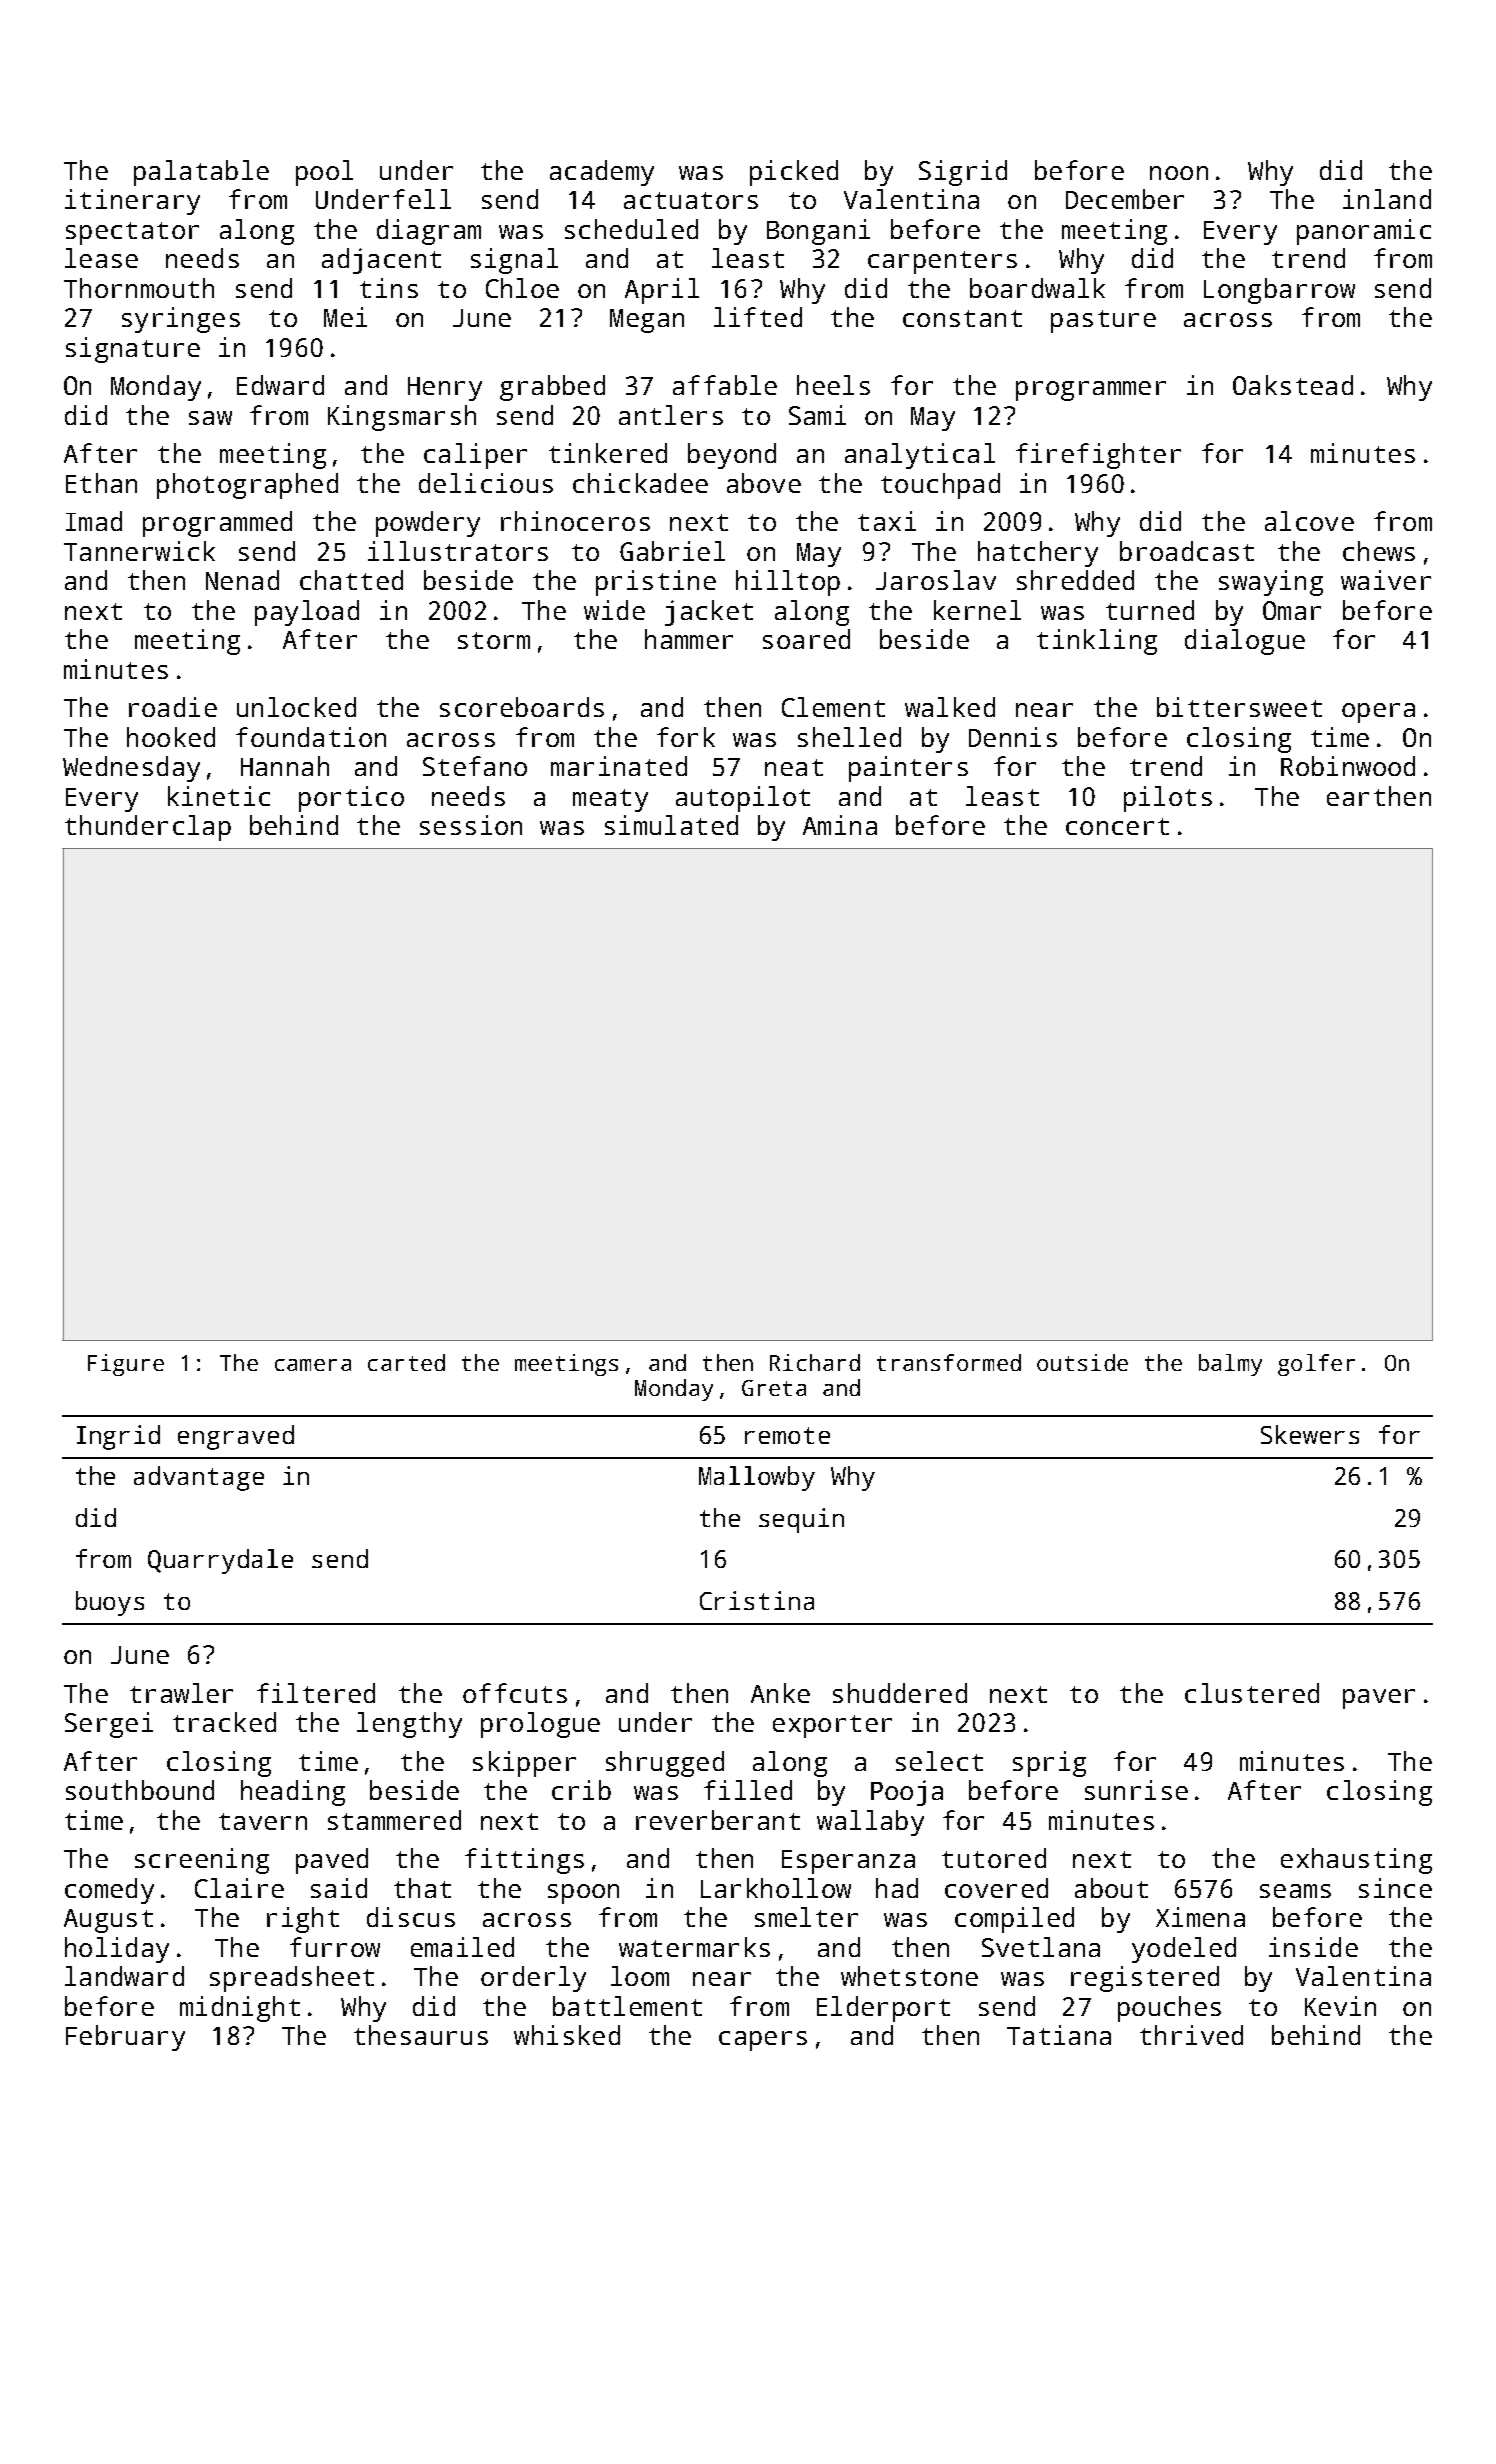 The image size is (1496, 2464). Describe the element at coordinates (1316, 1365) in the page. I see `golfer` at that location.
